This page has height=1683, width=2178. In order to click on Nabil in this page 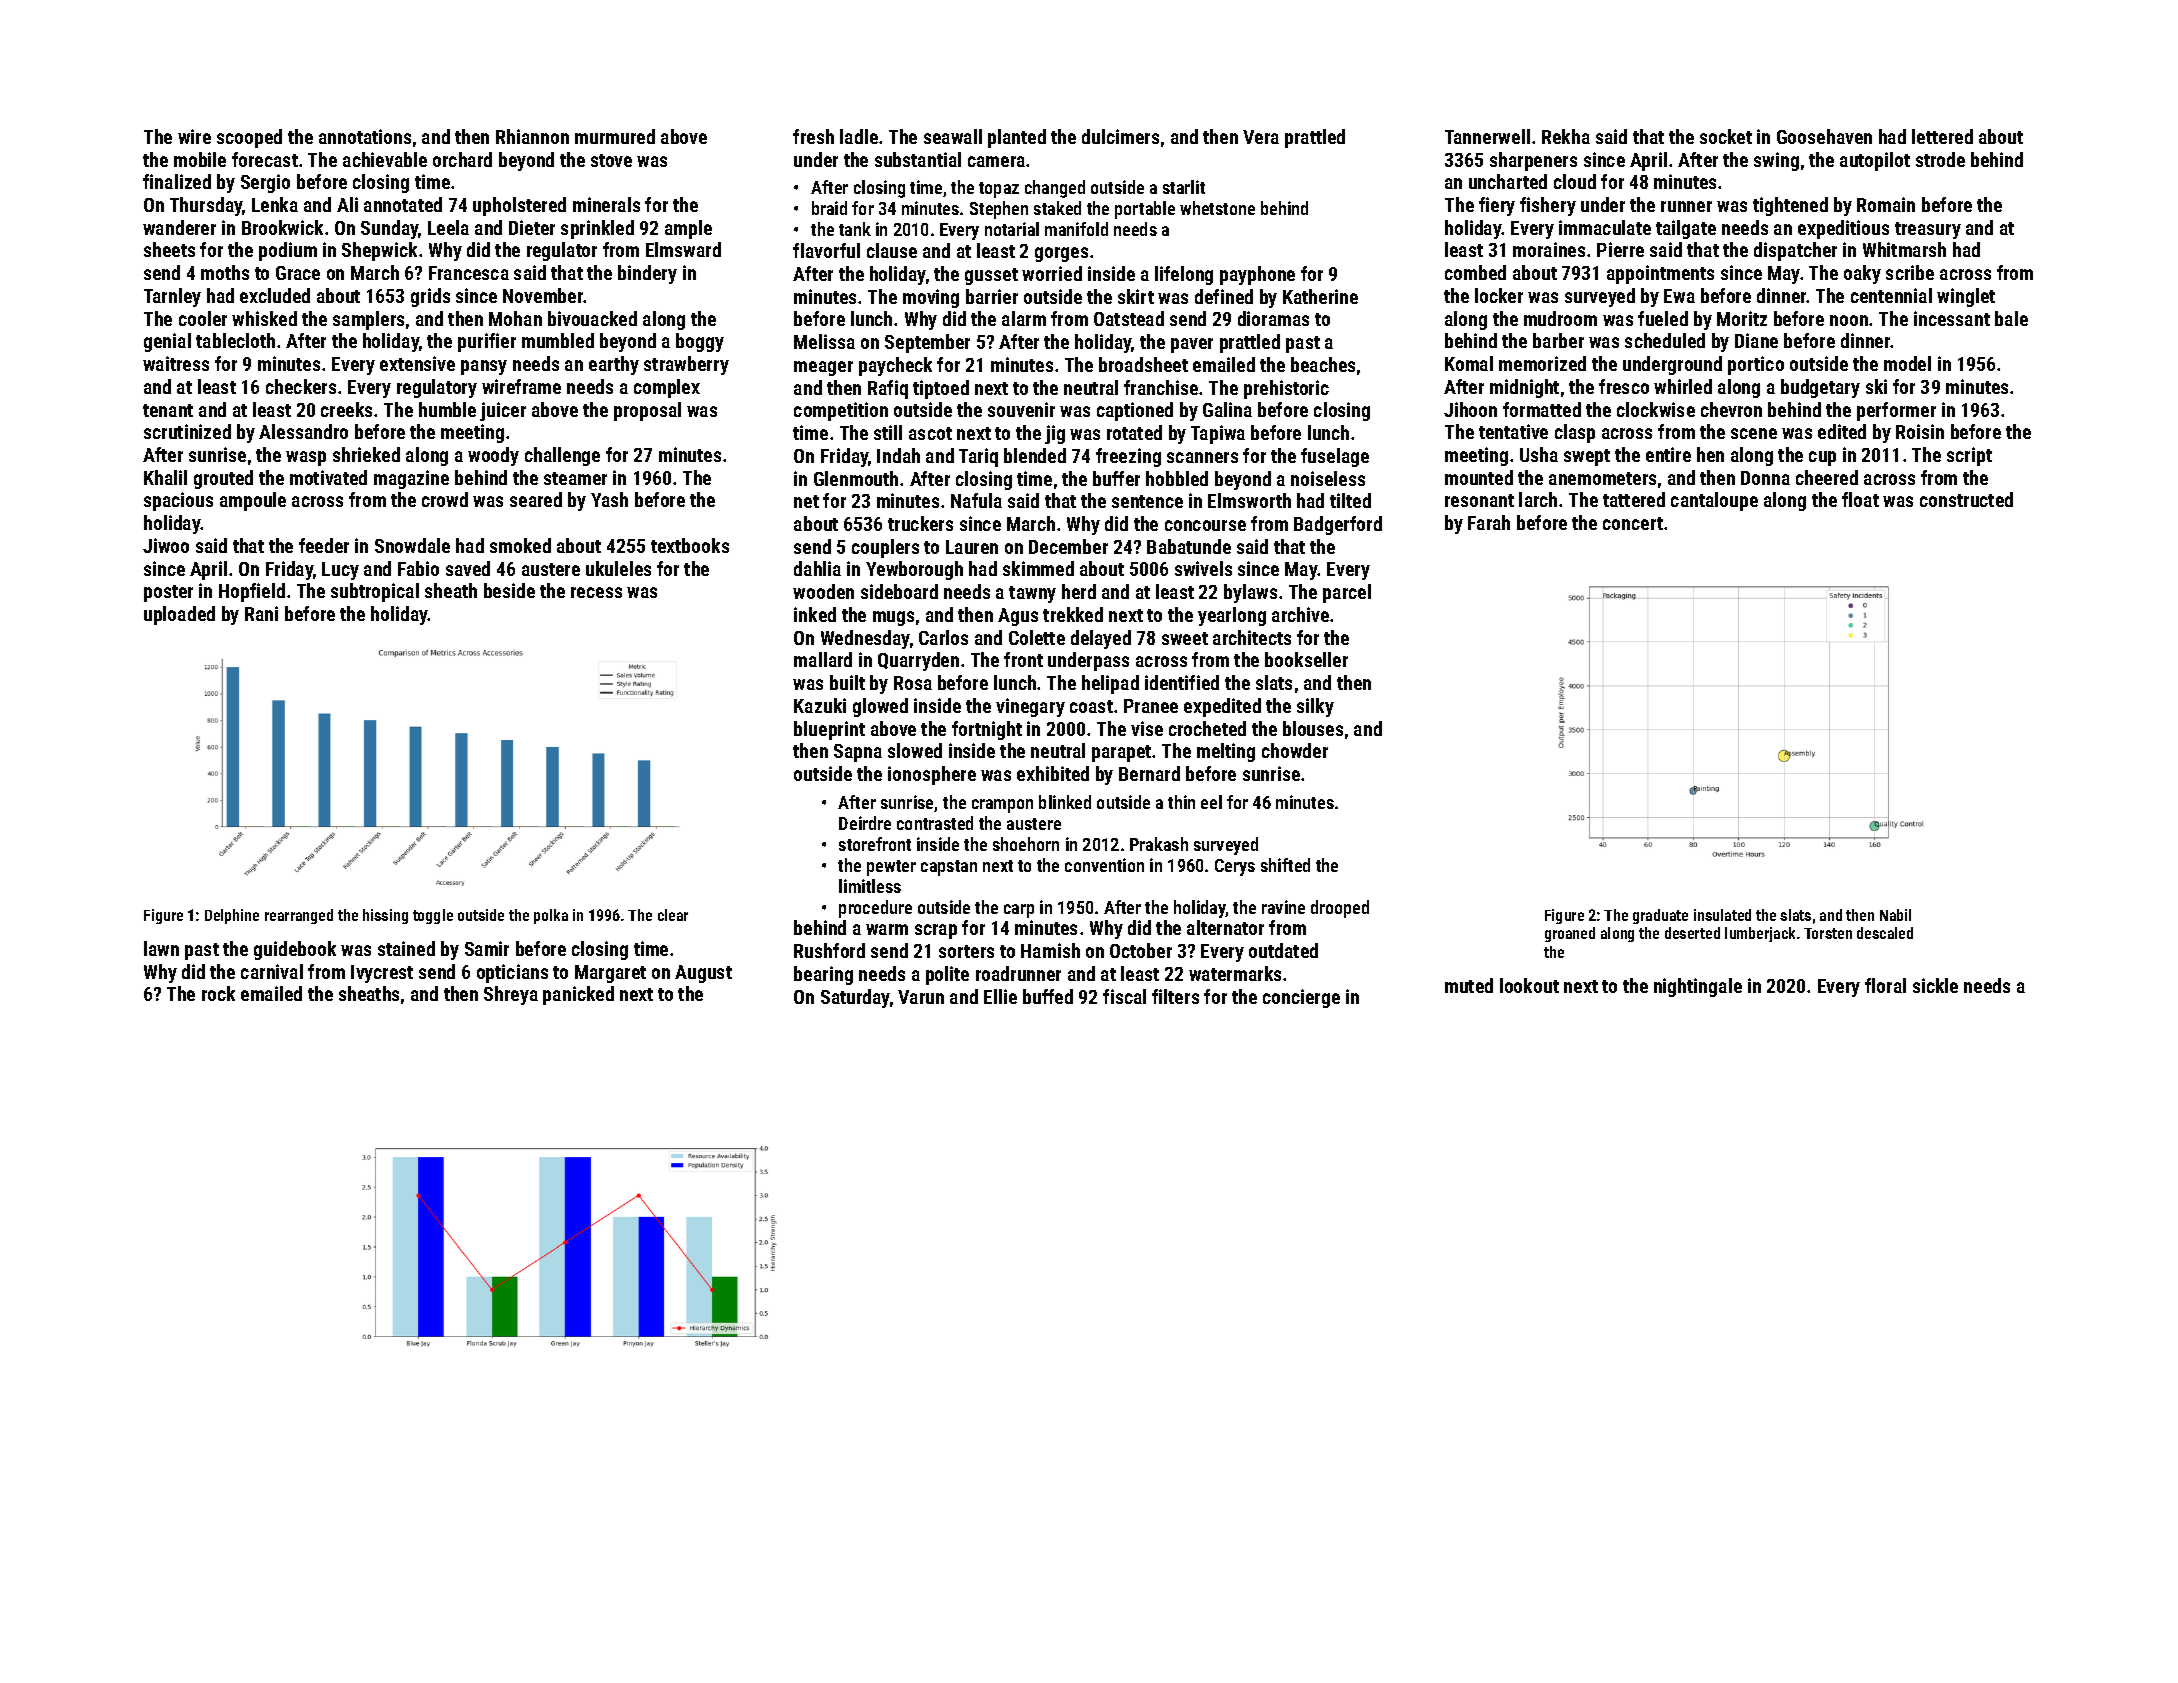, I will do `click(1895, 915)`.
